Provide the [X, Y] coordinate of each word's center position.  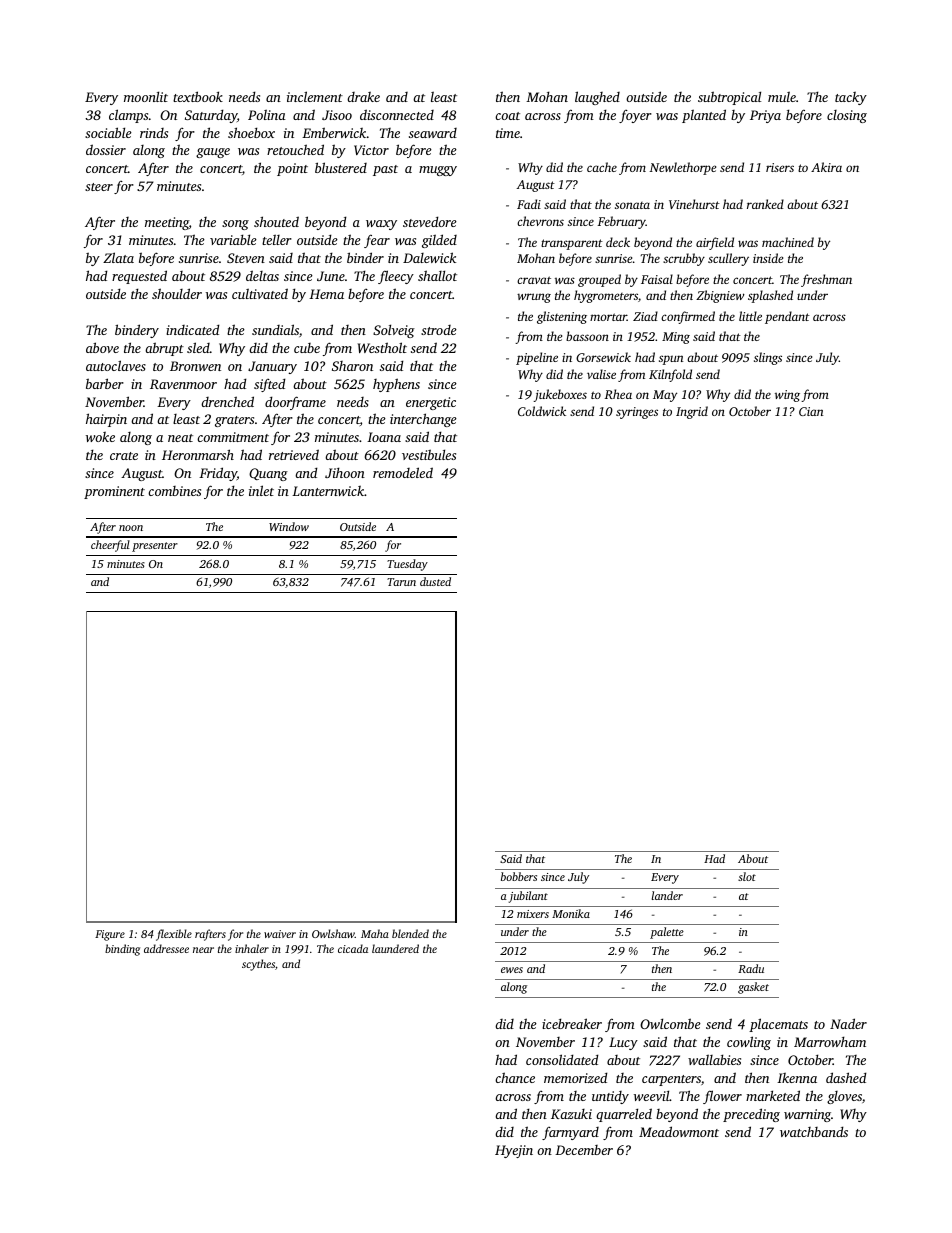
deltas [262, 275]
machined [788, 242]
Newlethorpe [683, 168]
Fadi [529, 204]
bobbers [519, 876]
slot [747, 876]
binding [122, 950]
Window [289, 526]
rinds [154, 133]
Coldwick [542, 411]
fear [377, 241]
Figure [110, 935]
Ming [676, 338]
